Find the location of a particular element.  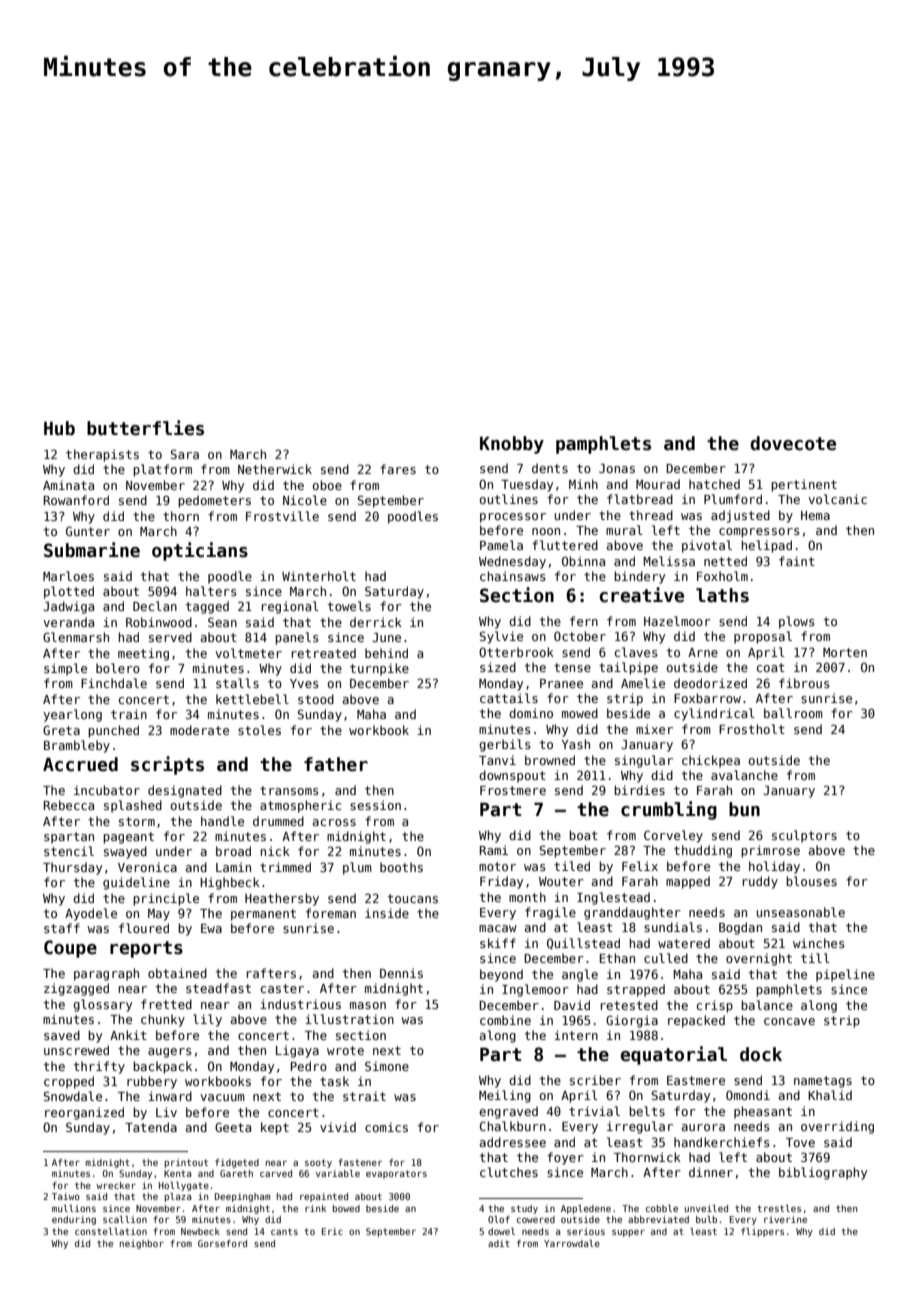

across is located at coordinates (334, 822).
